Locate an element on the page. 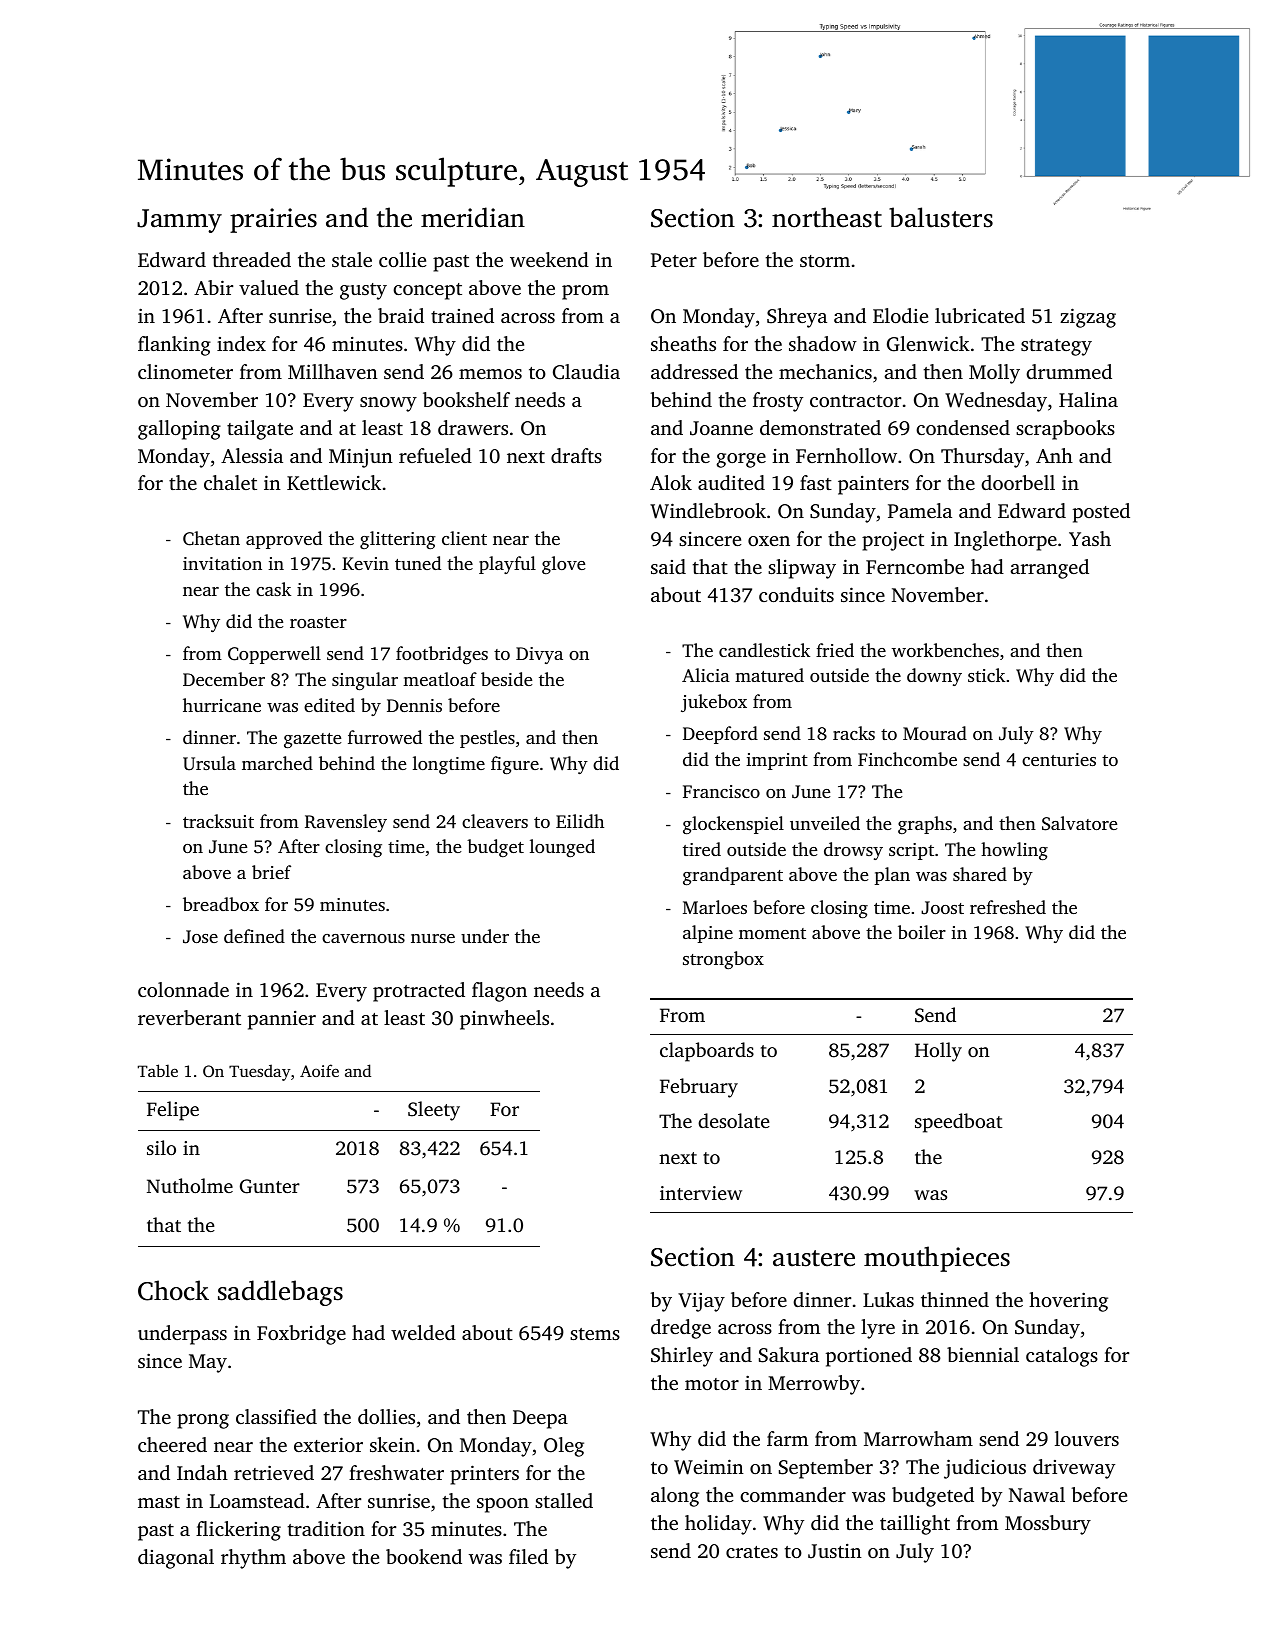  scrapbooks is located at coordinates (1065, 430).
